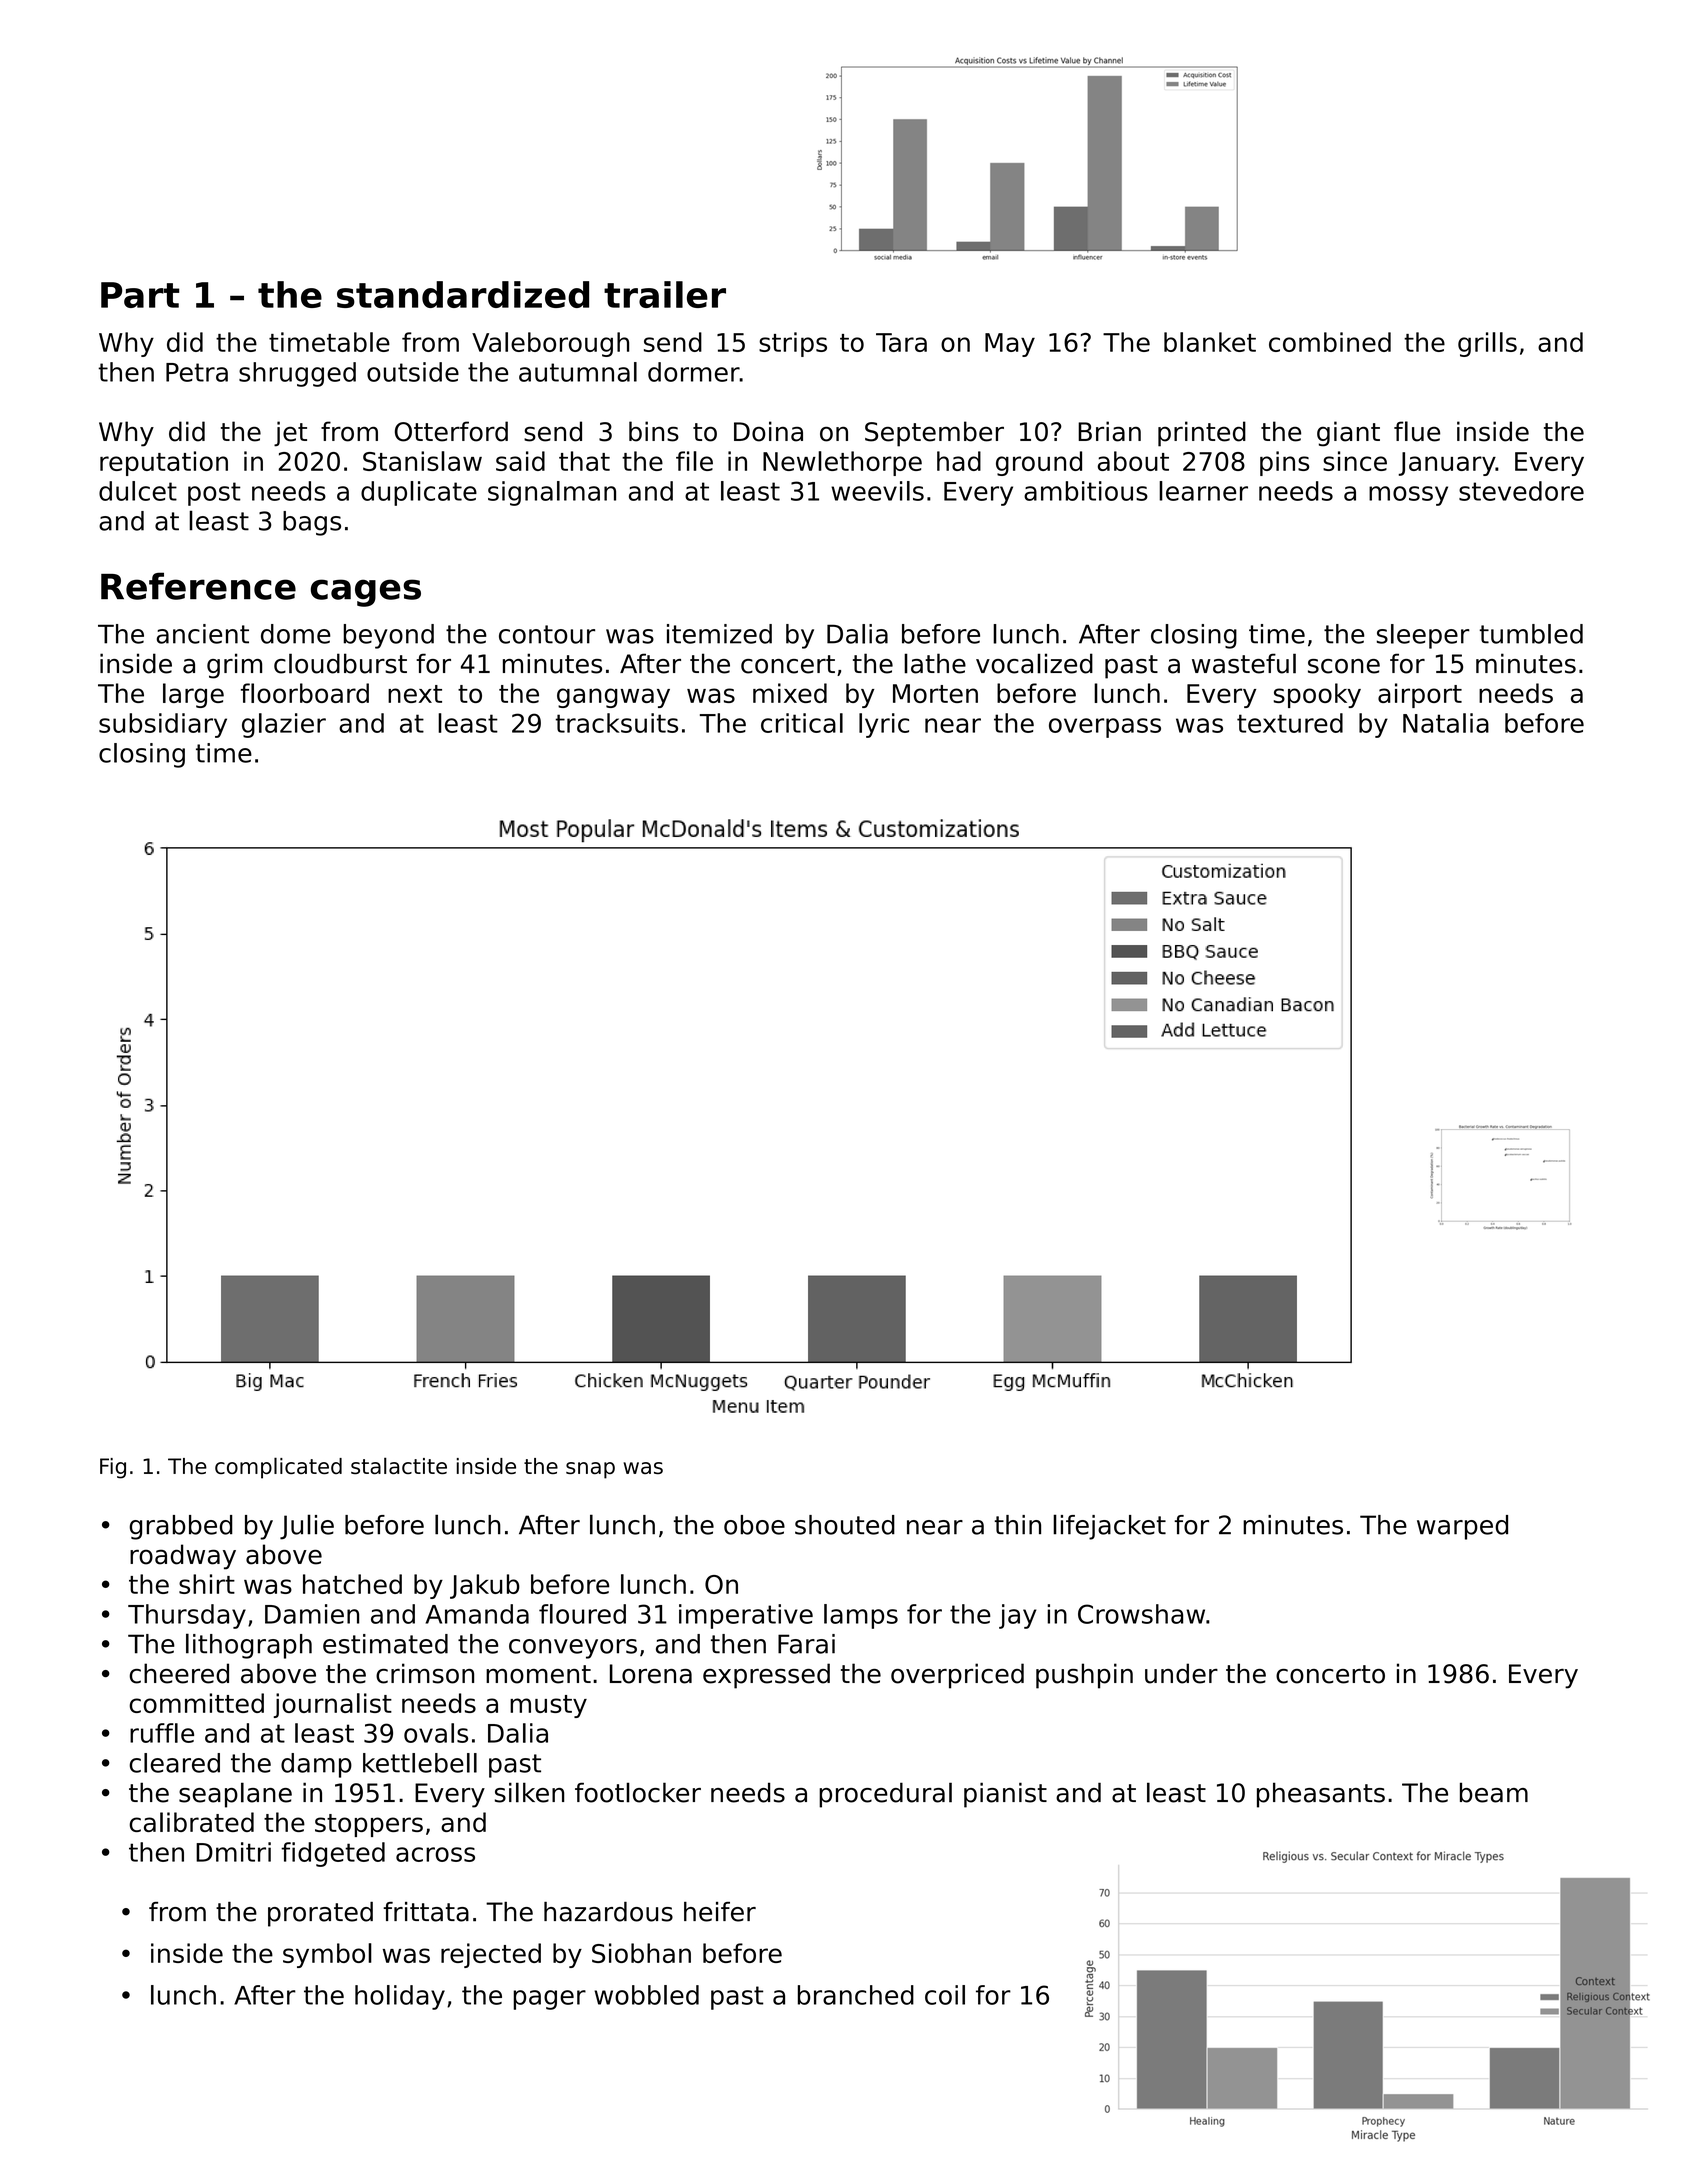 The height and width of the document is (2178, 1683). I want to click on complicated, so click(278, 1468).
